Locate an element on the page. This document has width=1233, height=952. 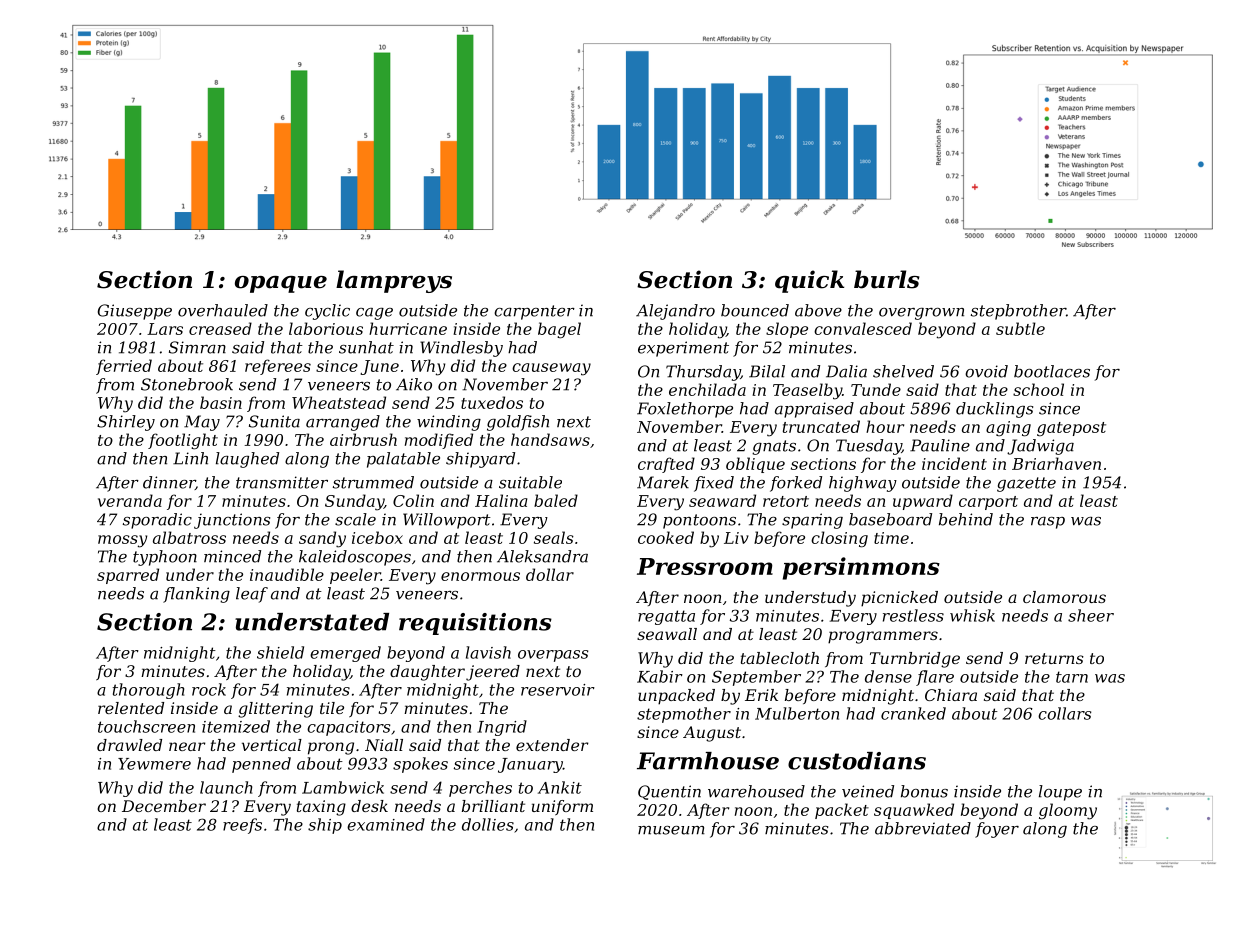
oblique is located at coordinates (755, 465).
